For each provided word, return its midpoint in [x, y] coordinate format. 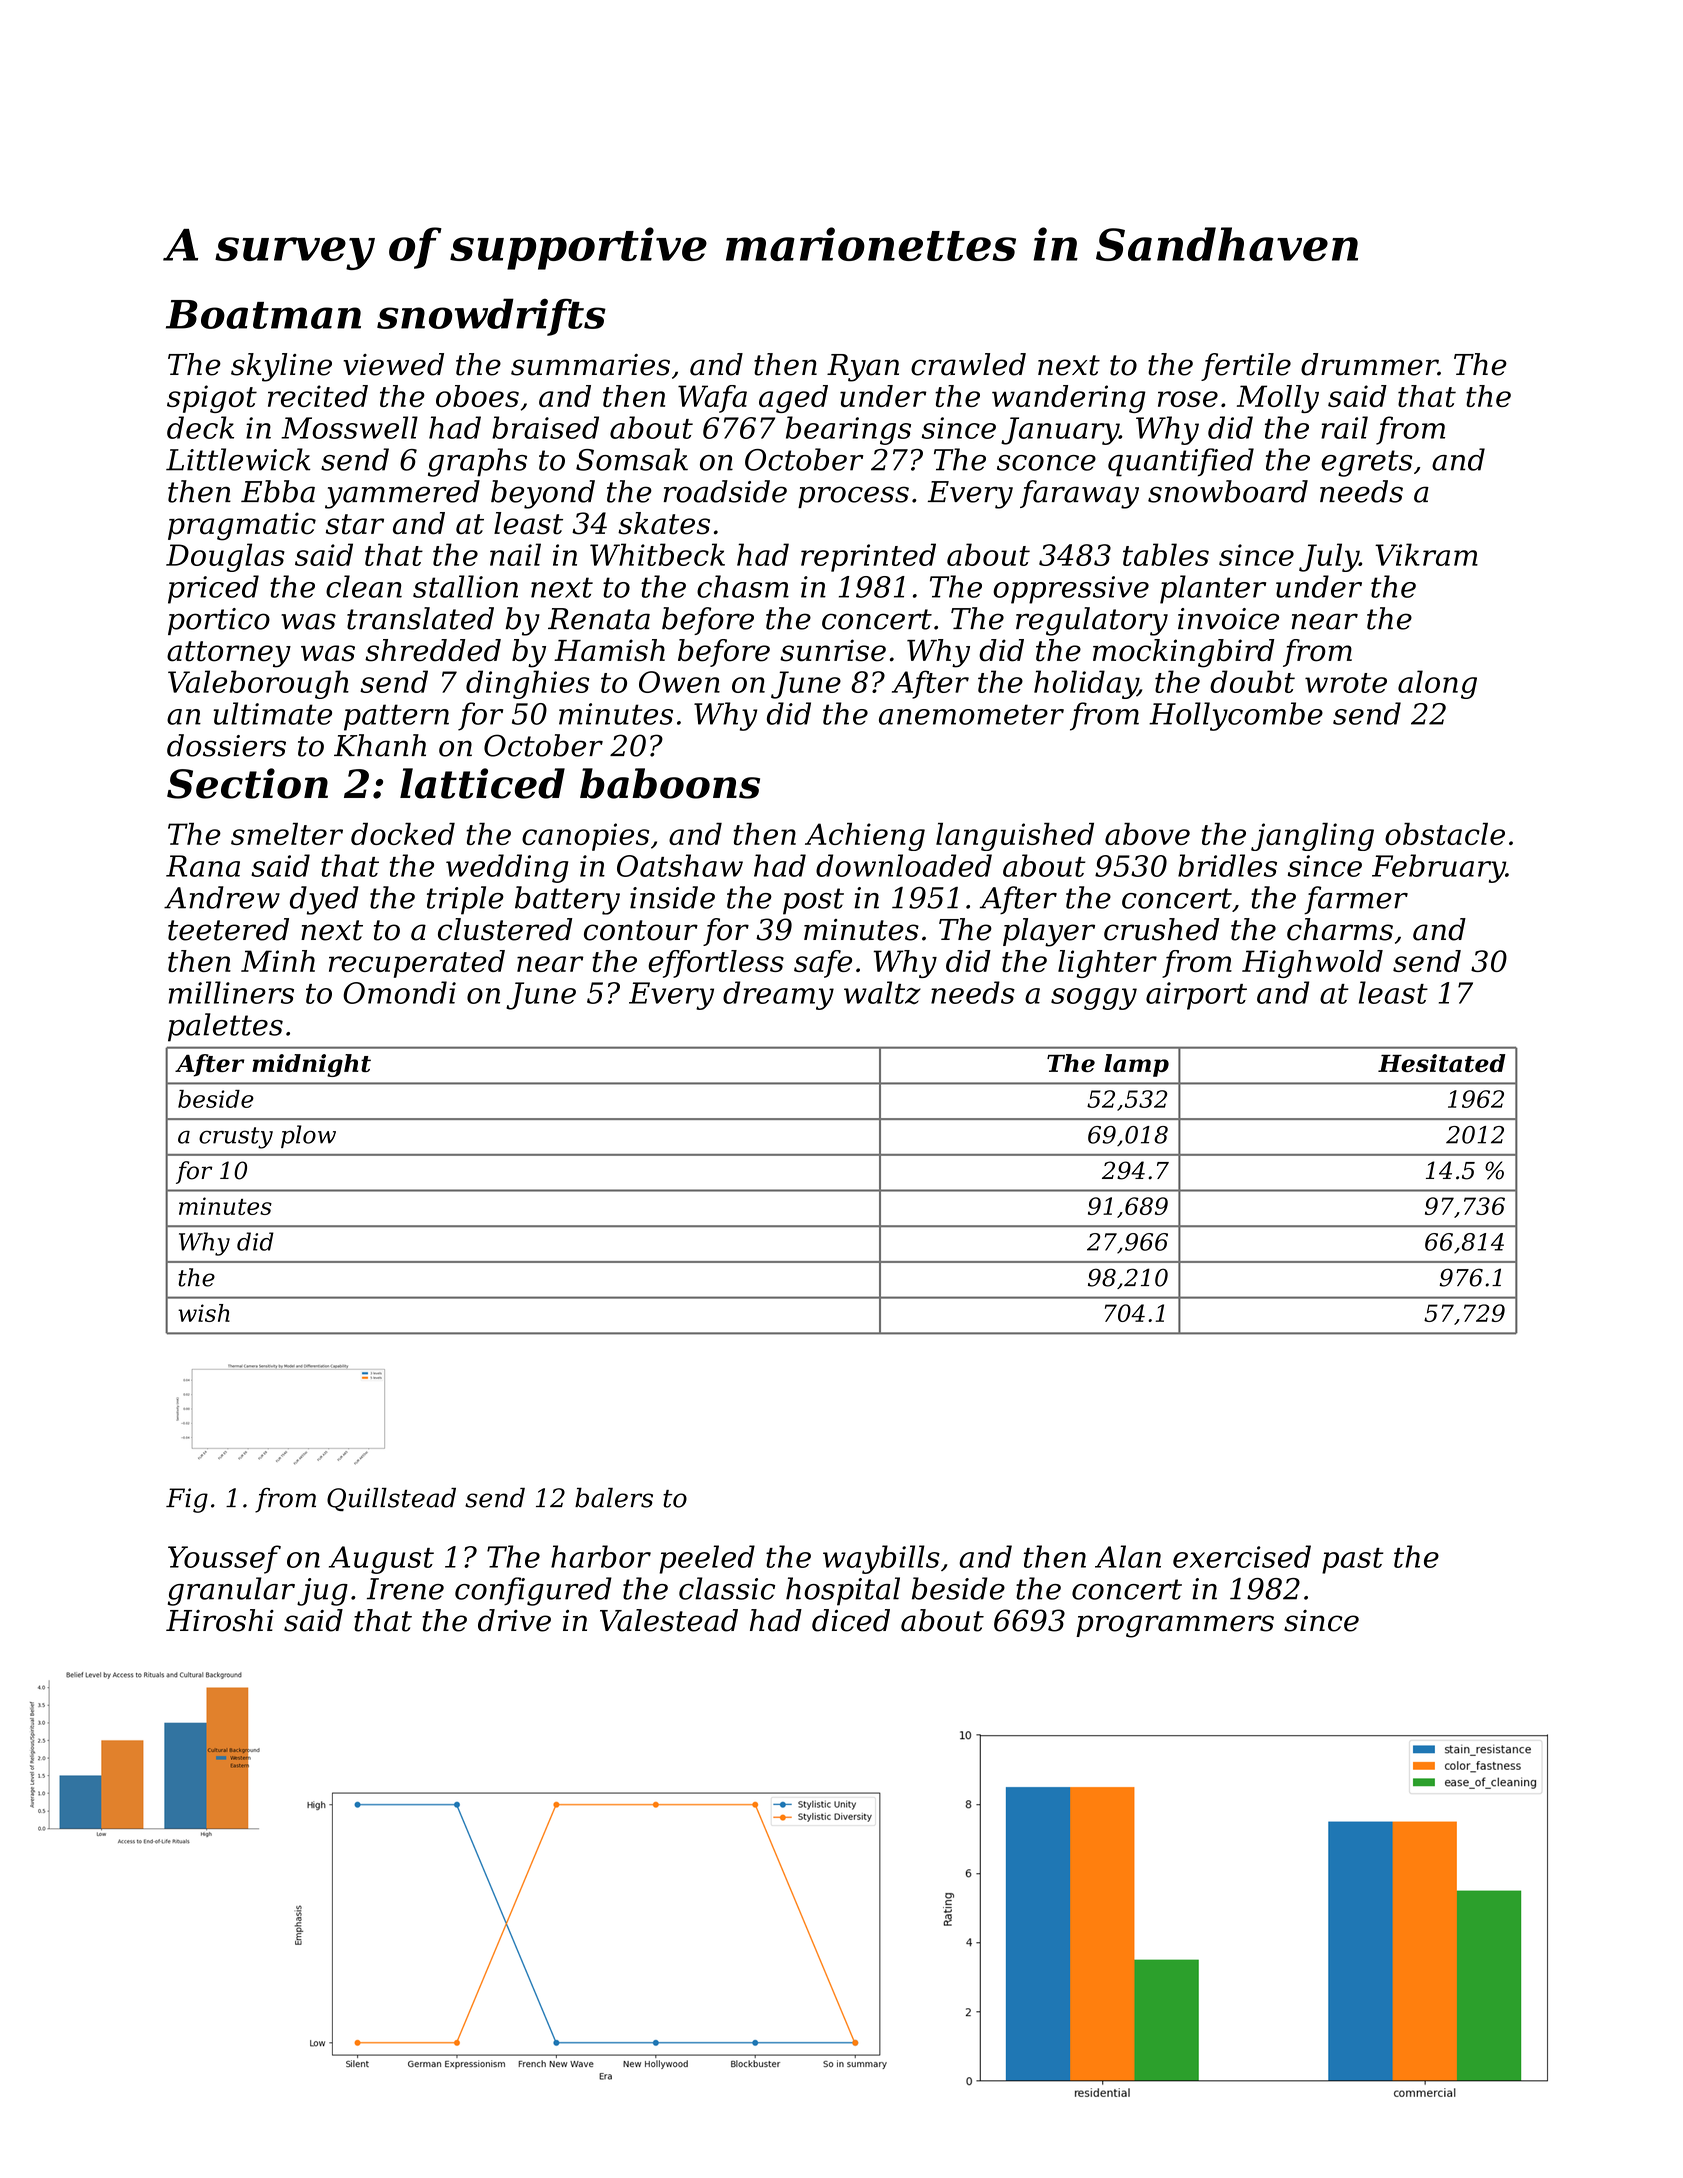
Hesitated [1442, 1063]
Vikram [1426, 554]
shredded [433, 650]
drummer [1369, 364]
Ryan [863, 368]
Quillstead [391, 1499]
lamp [1136, 1065]
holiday [1086, 684]
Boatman [263, 314]
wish [204, 1313]
